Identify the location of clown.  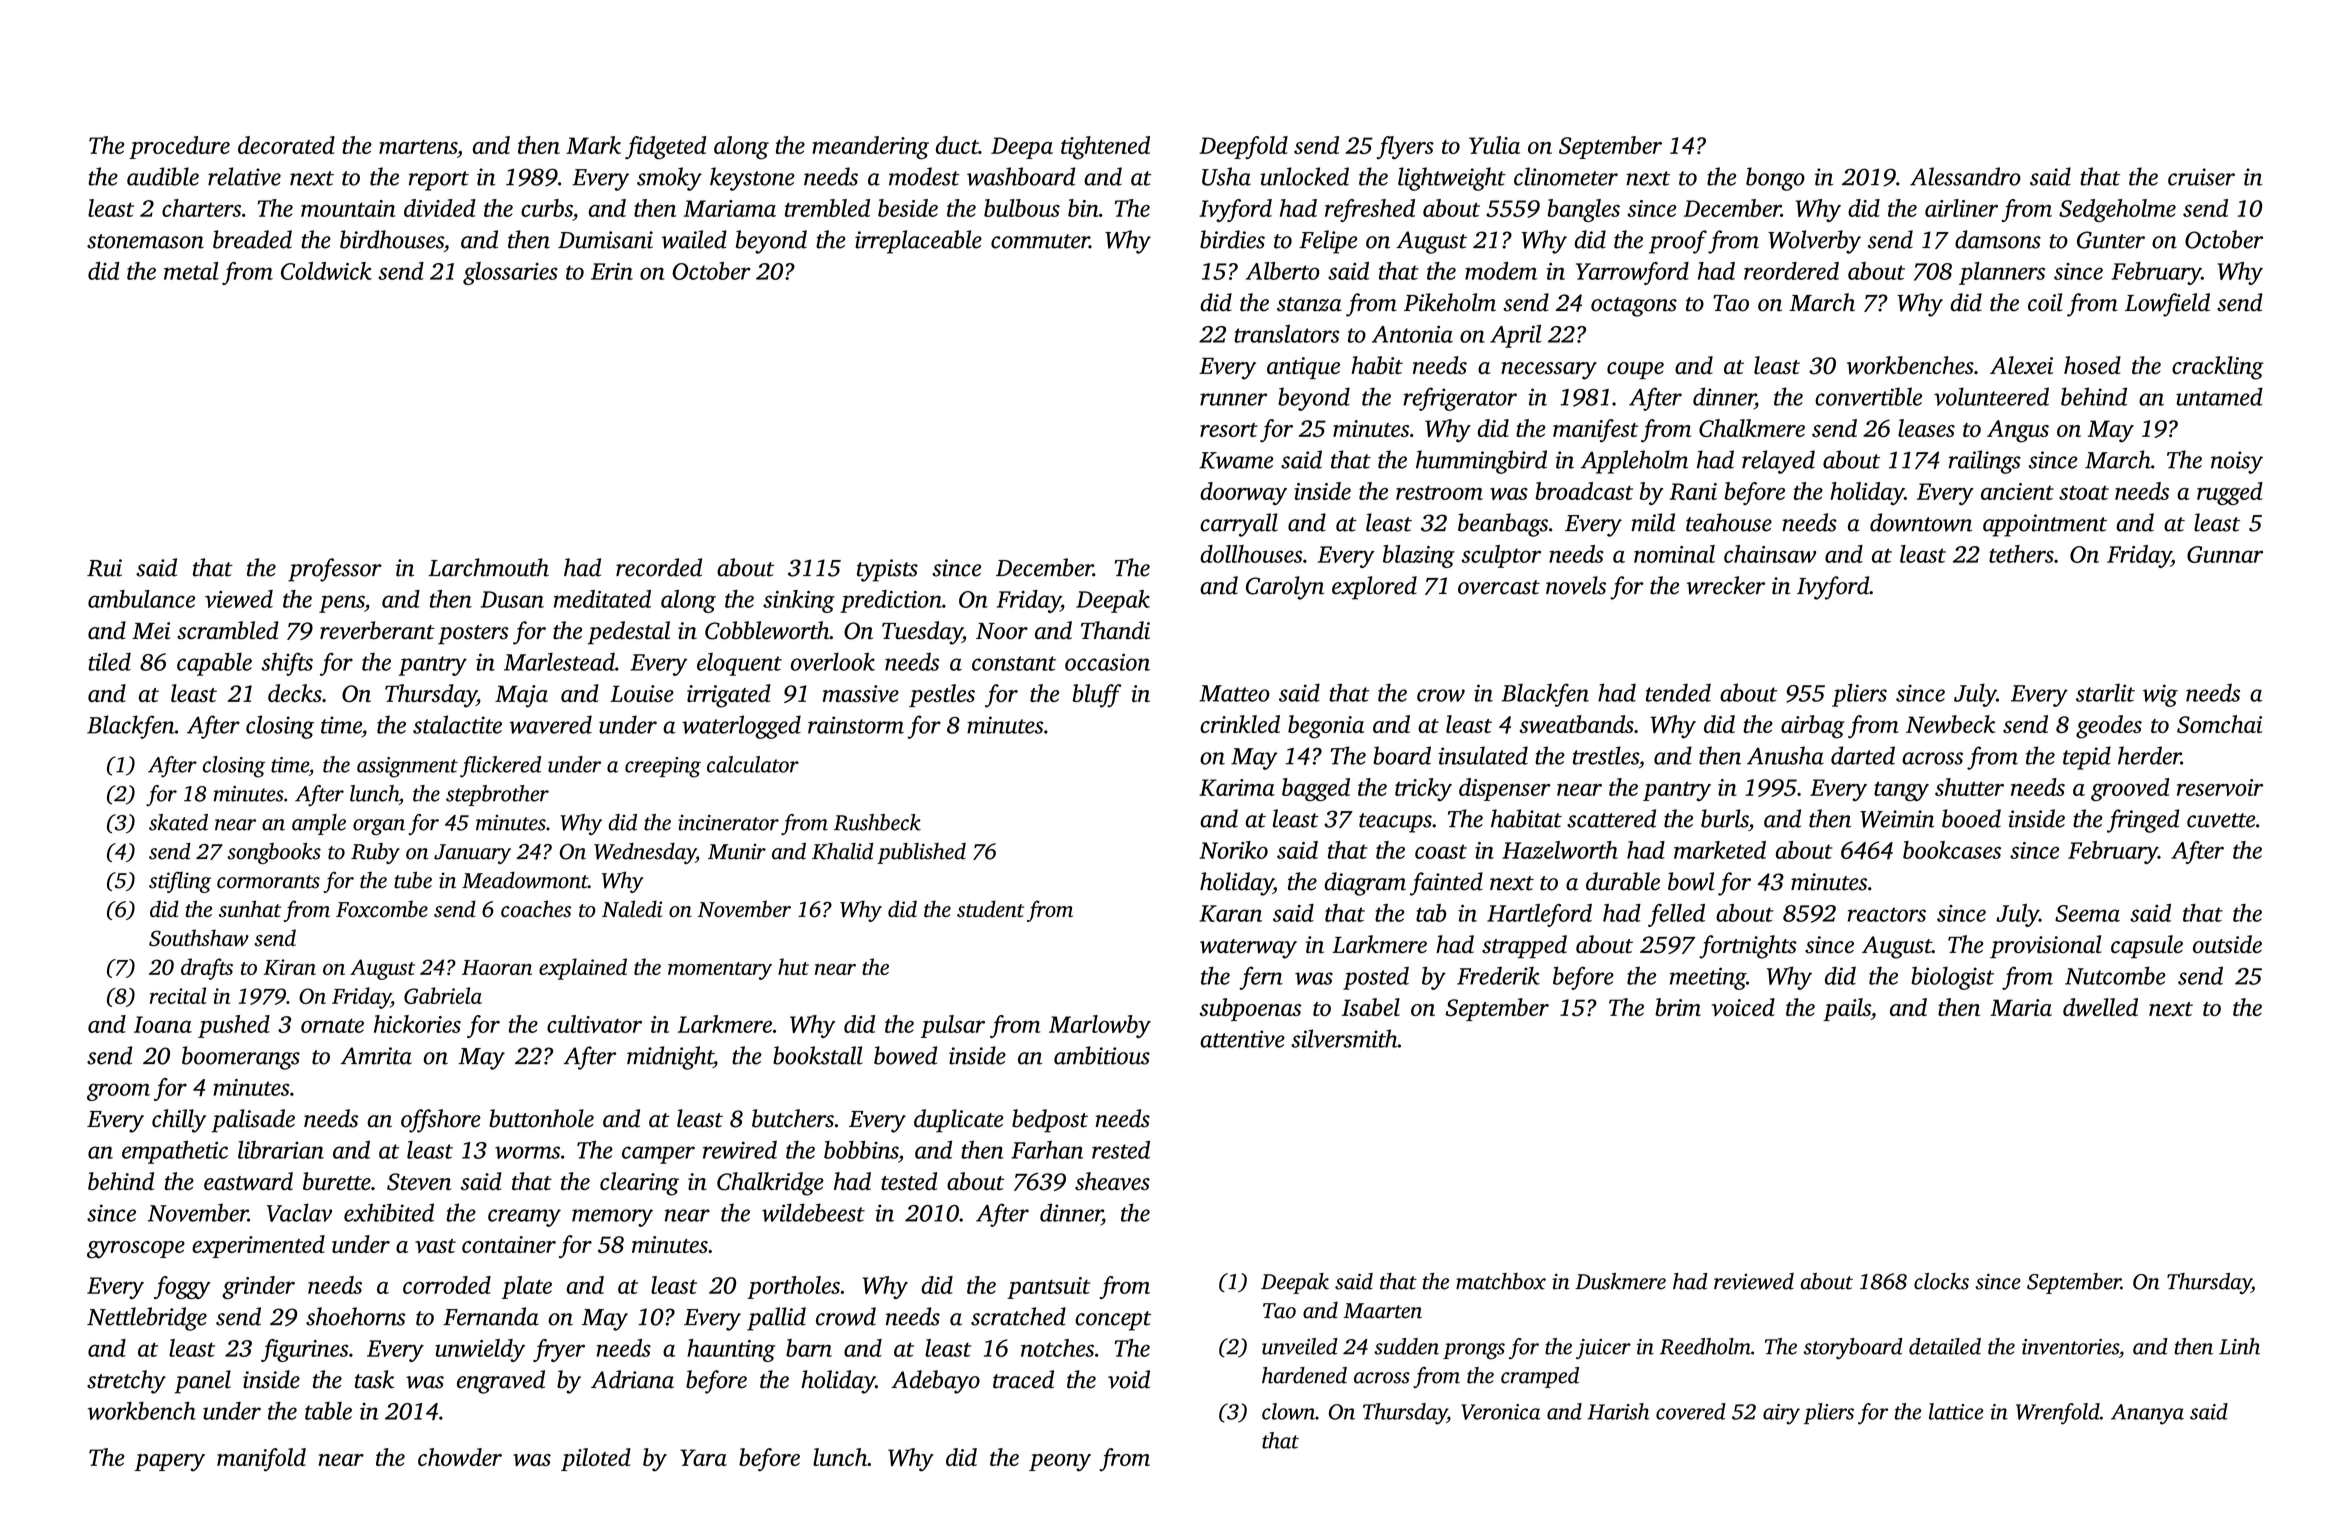
(1288, 1411).
